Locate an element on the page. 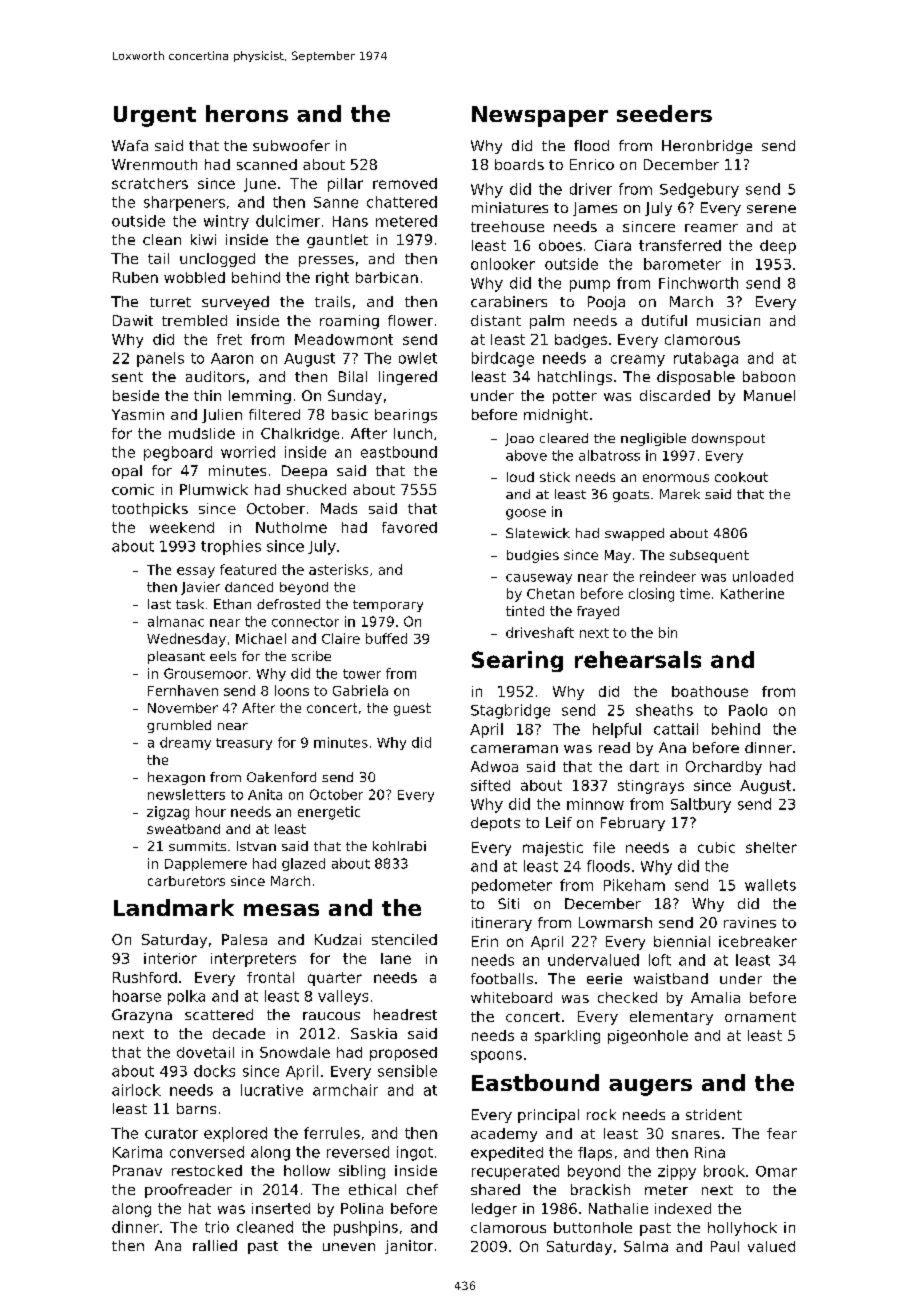 The width and height of the page is (908, 1316). flower is located at coordinates (410, 320).
